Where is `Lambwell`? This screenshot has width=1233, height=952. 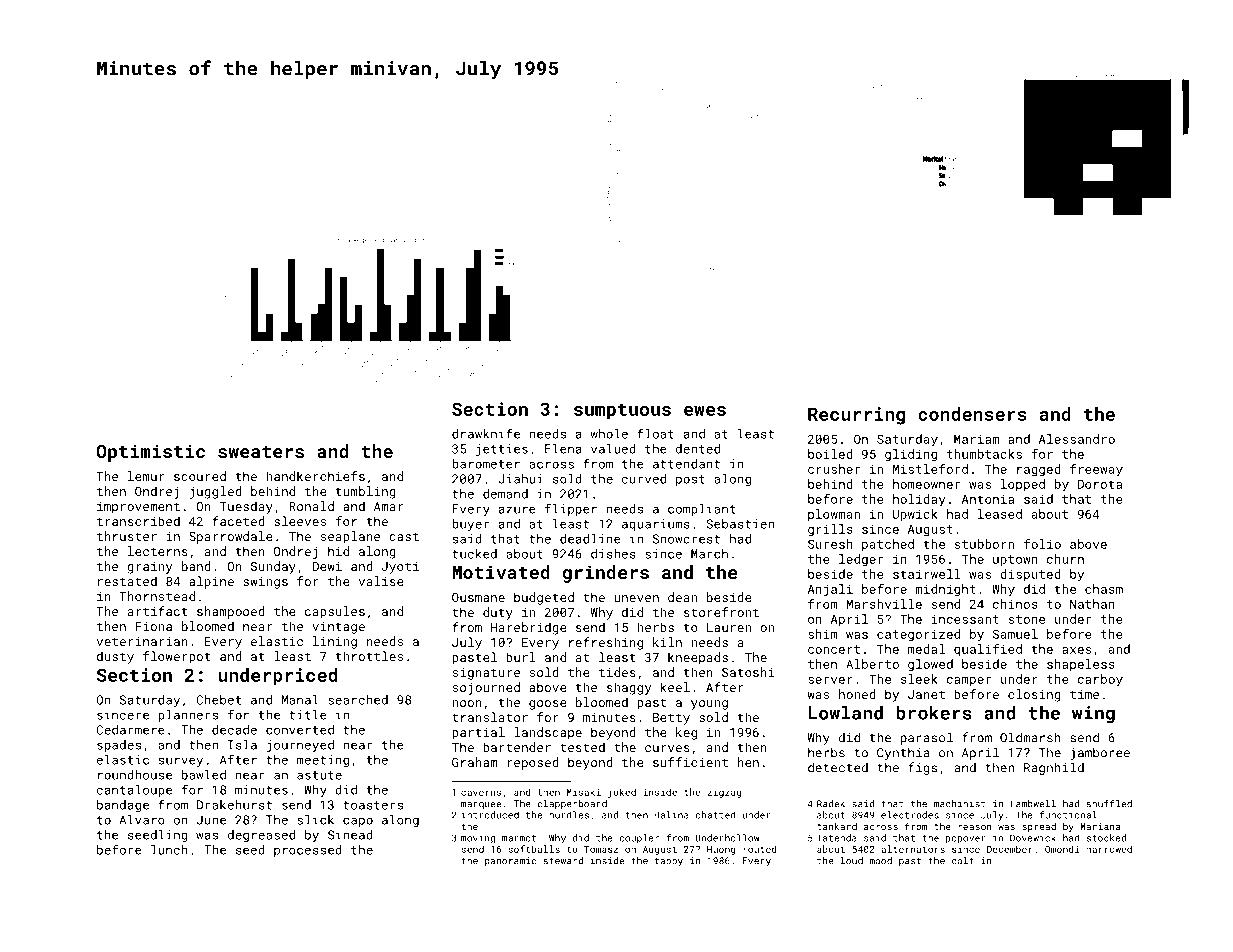 Lambwell is located at coordinates (1033, 804).
